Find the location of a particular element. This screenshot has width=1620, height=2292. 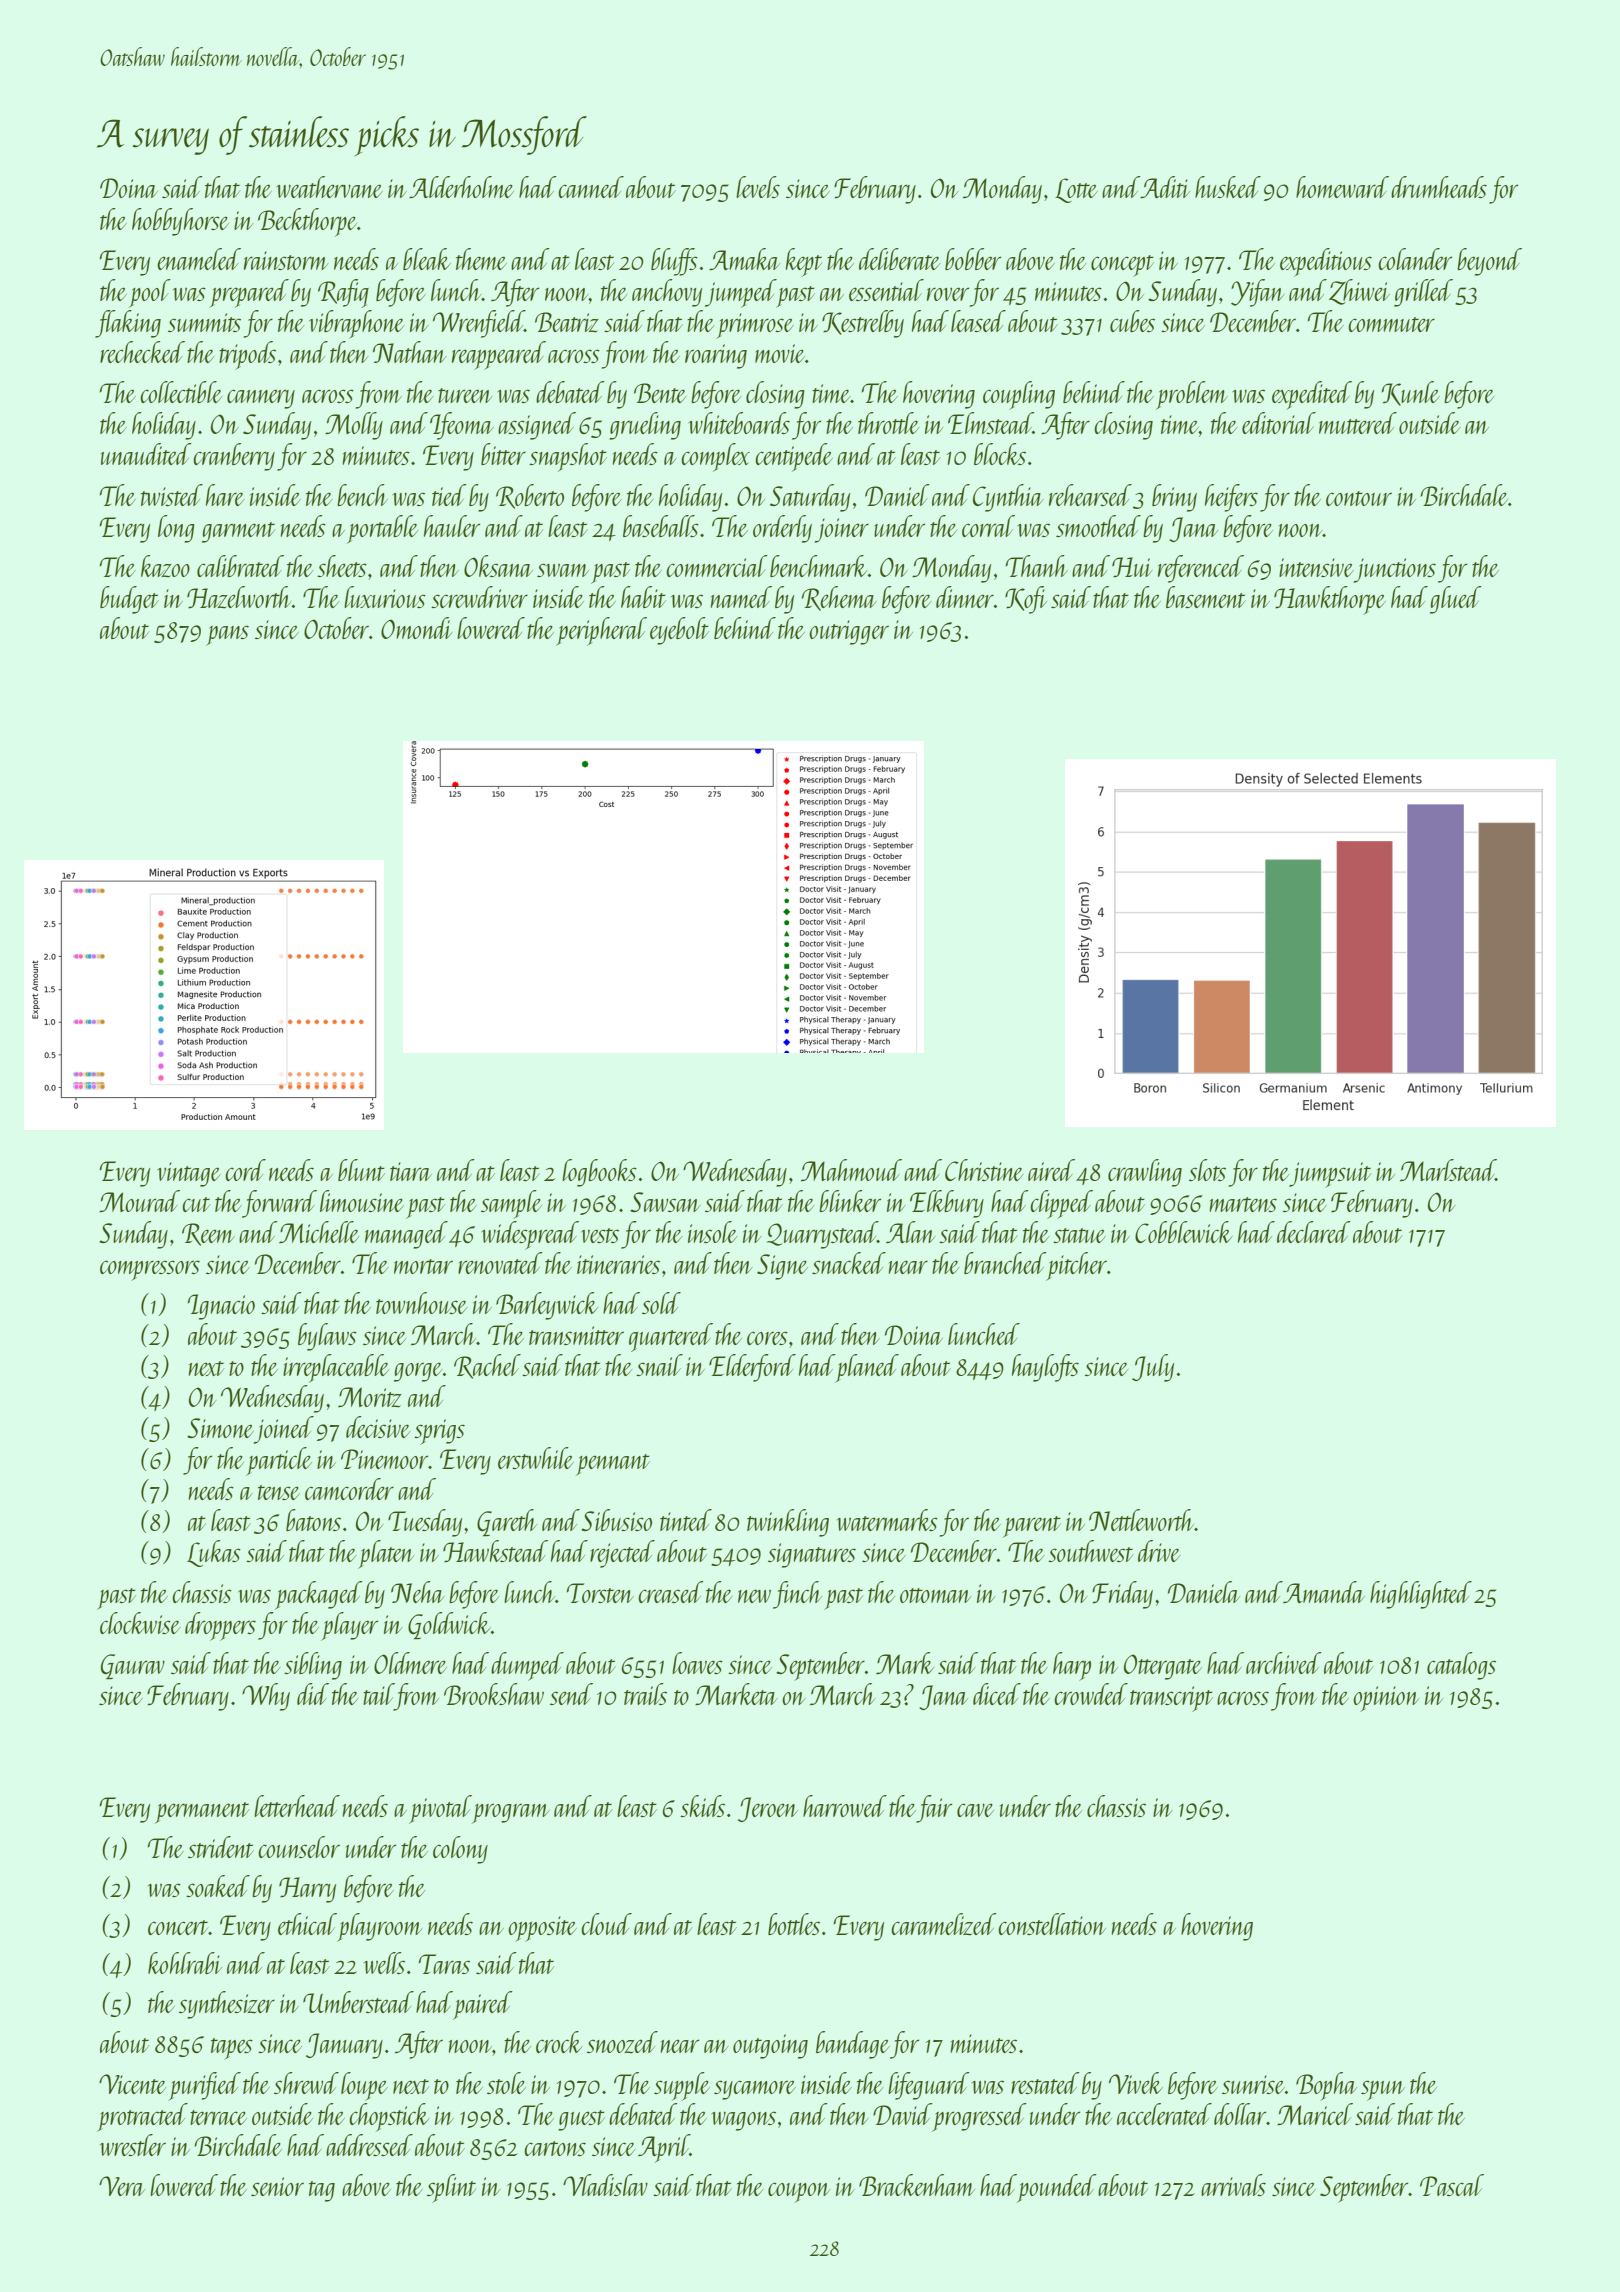

wrestler is located at coordinates (133, 2145).
